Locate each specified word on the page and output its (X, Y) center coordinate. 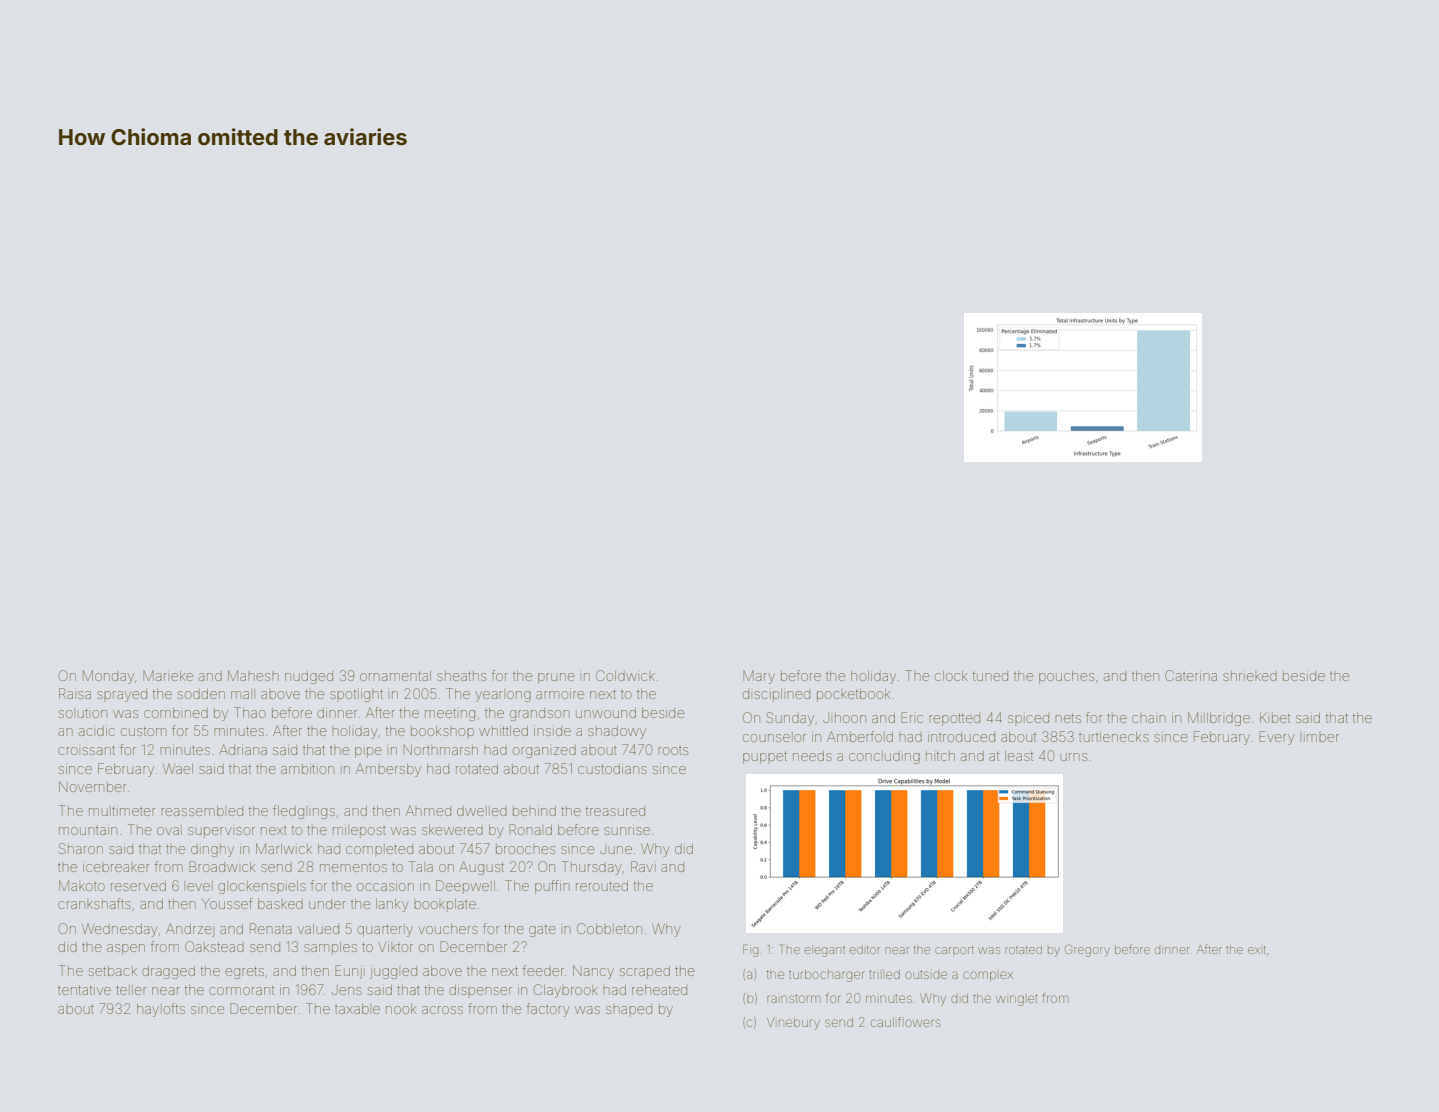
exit (1257, 950)
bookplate (445, 905)
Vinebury (793, 1024)
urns (1074, 757)
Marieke (168, 676)
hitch (940, 756)
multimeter (122, 811)
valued (318, 929)
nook (401, 1009)
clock (951, 676)
